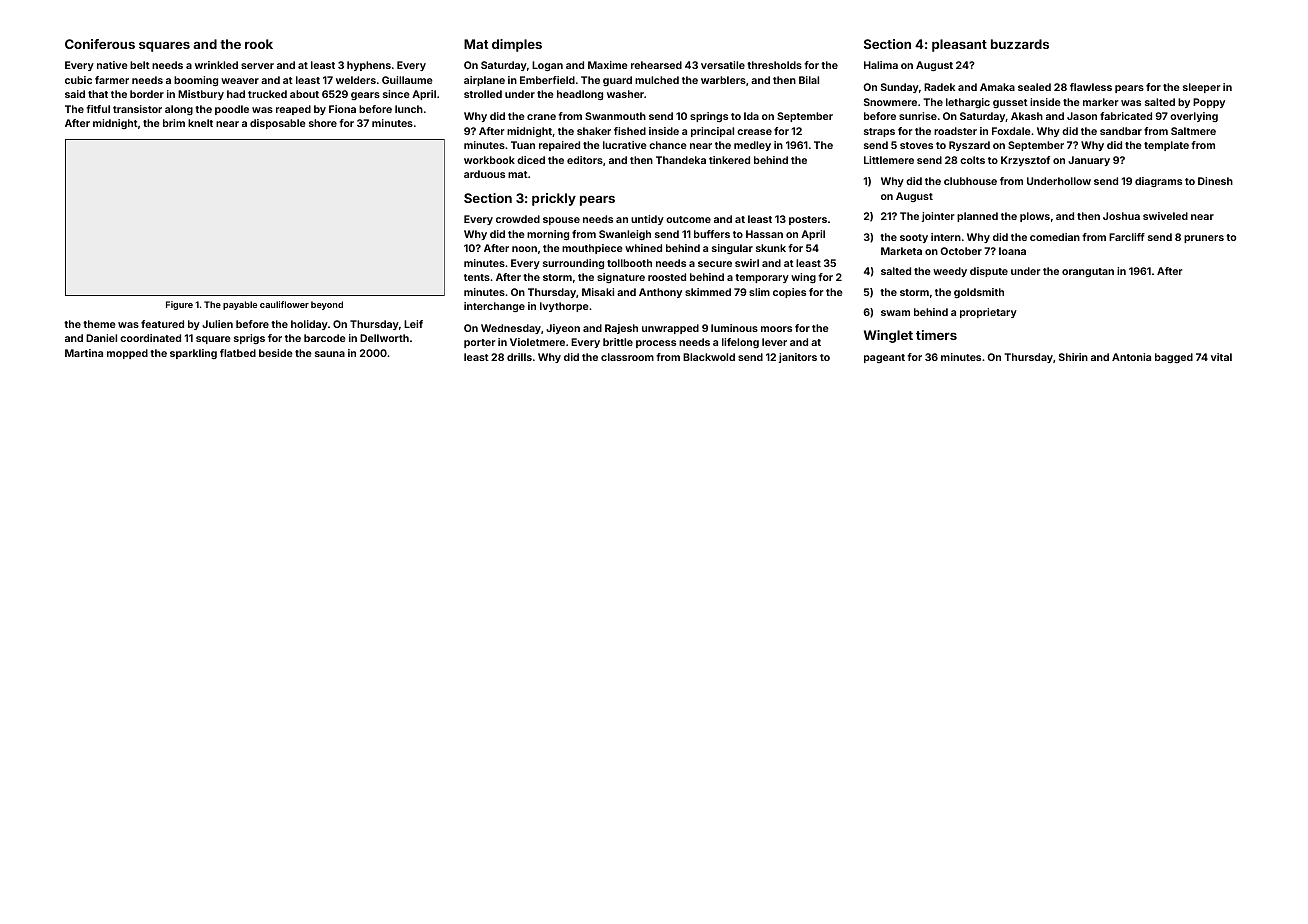 The image size is (1308, 924). What do you see at coordinates (723, 80) in the image?
I see `warblers` at bounding box center [723, 80].
